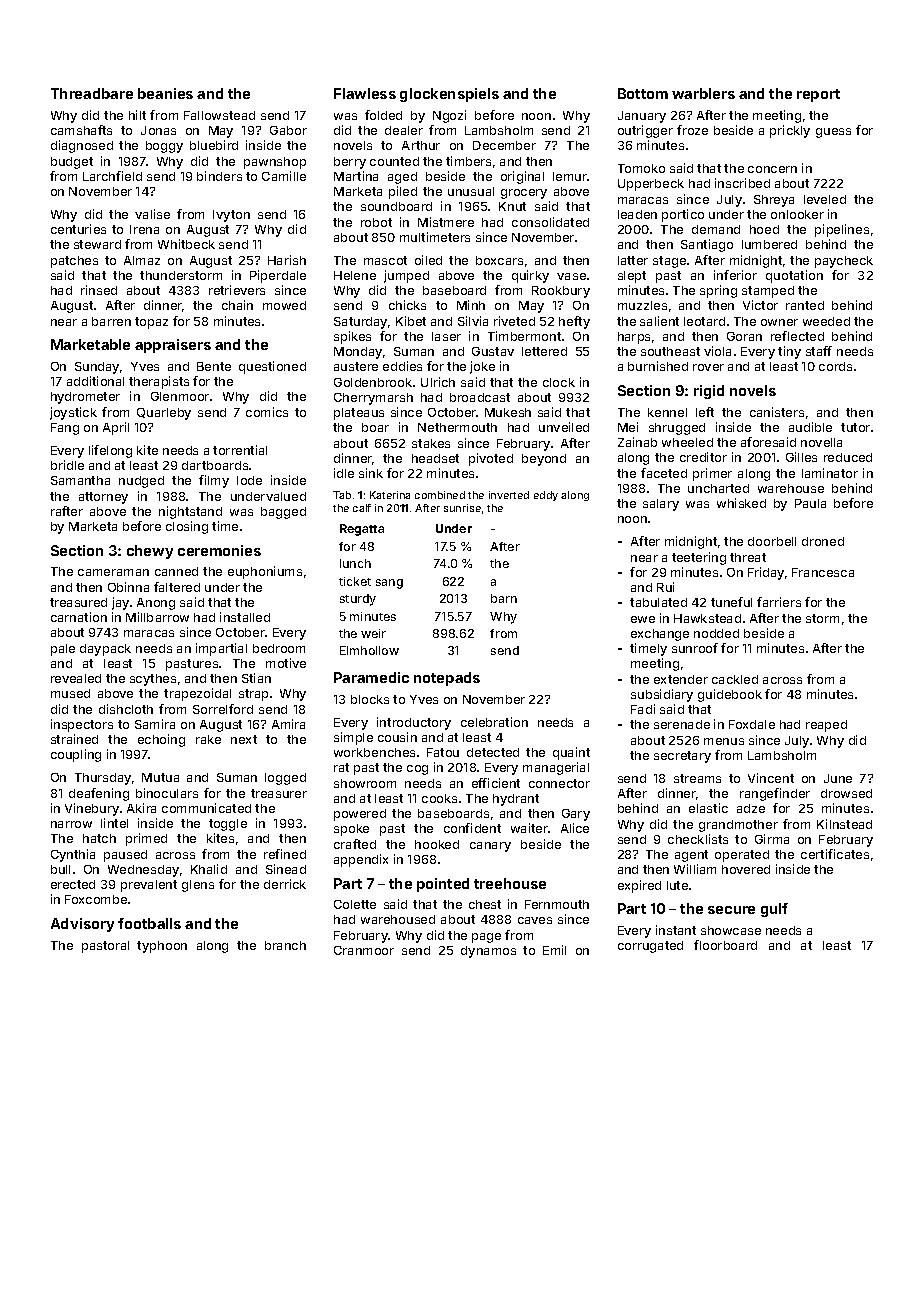  Describe the element at coordinates (826, 726) in the screenshot. I see `reaped` at that location.
